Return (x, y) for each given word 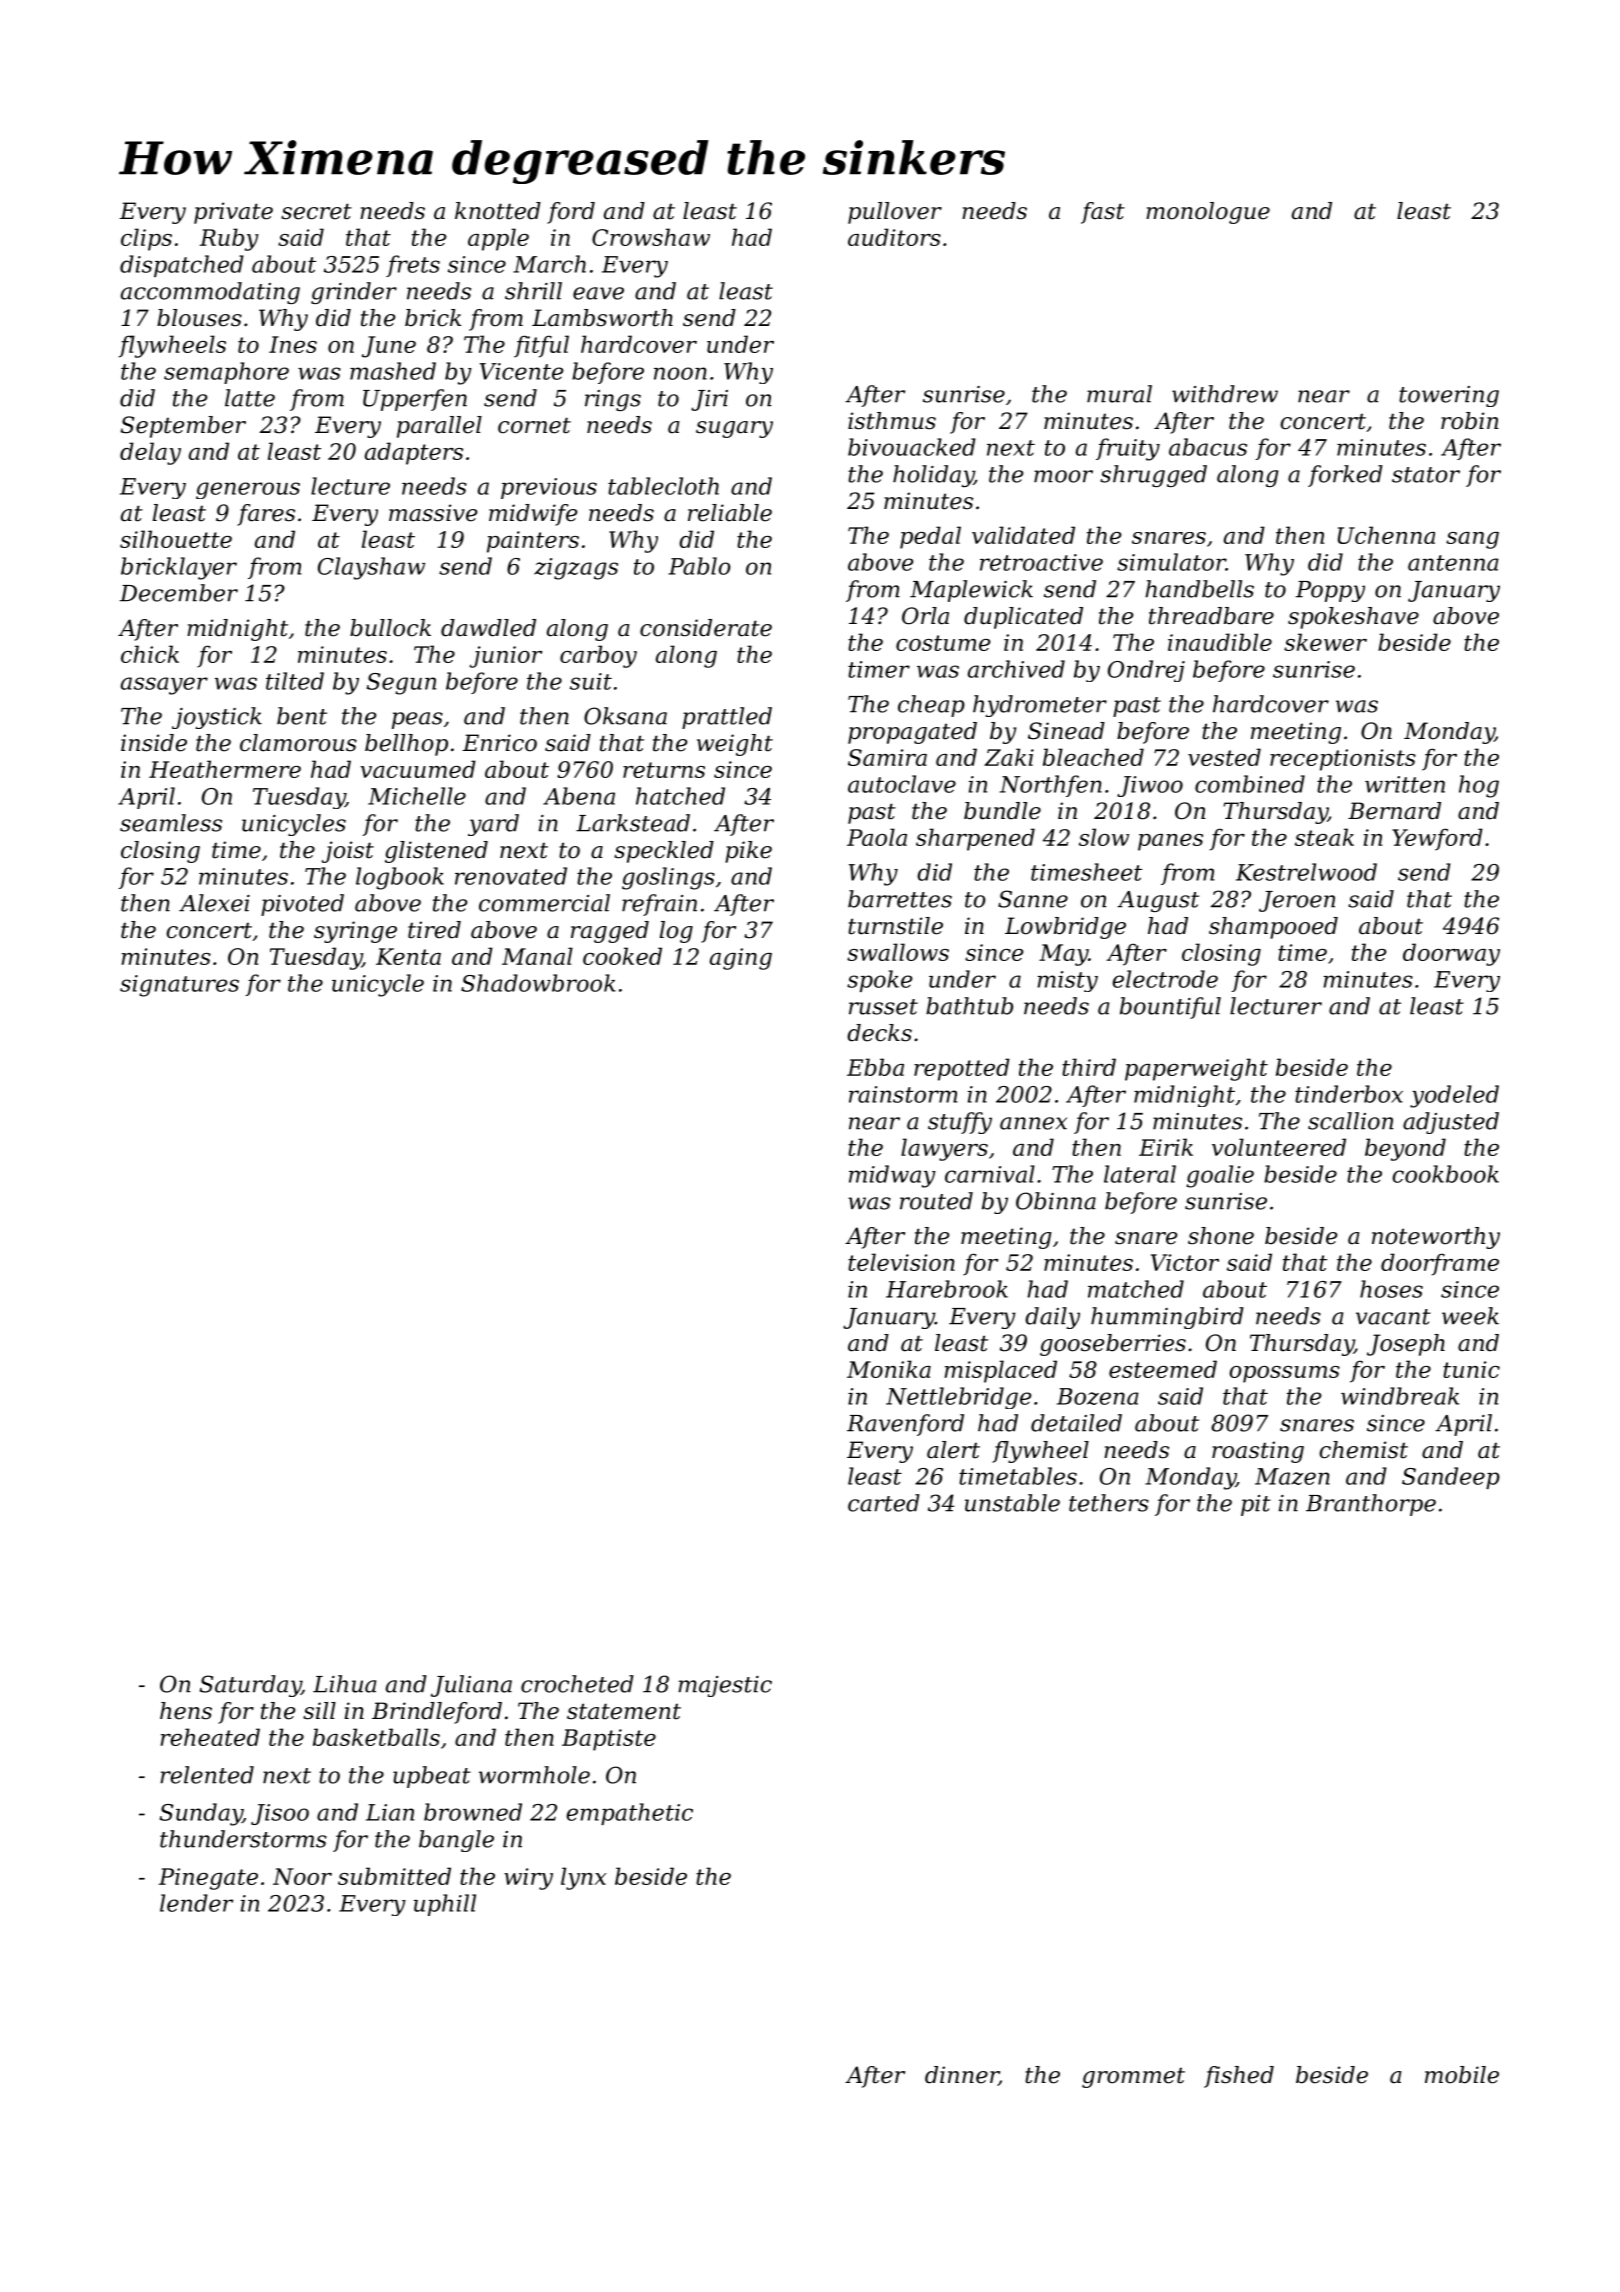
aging (741, 959)
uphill (445, 1905)
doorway (1451, 954)
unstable (1012, 1503)
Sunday (201, 1814)
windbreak (1400, 1396)
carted (884, 1503)
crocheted (577, 1684)
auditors (894, 237)
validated (1023, 535)
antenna (1453, 563)
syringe (355, 932)
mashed (393, 371)
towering (1449, 396)
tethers (1109, 1503)
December (179, 593)
